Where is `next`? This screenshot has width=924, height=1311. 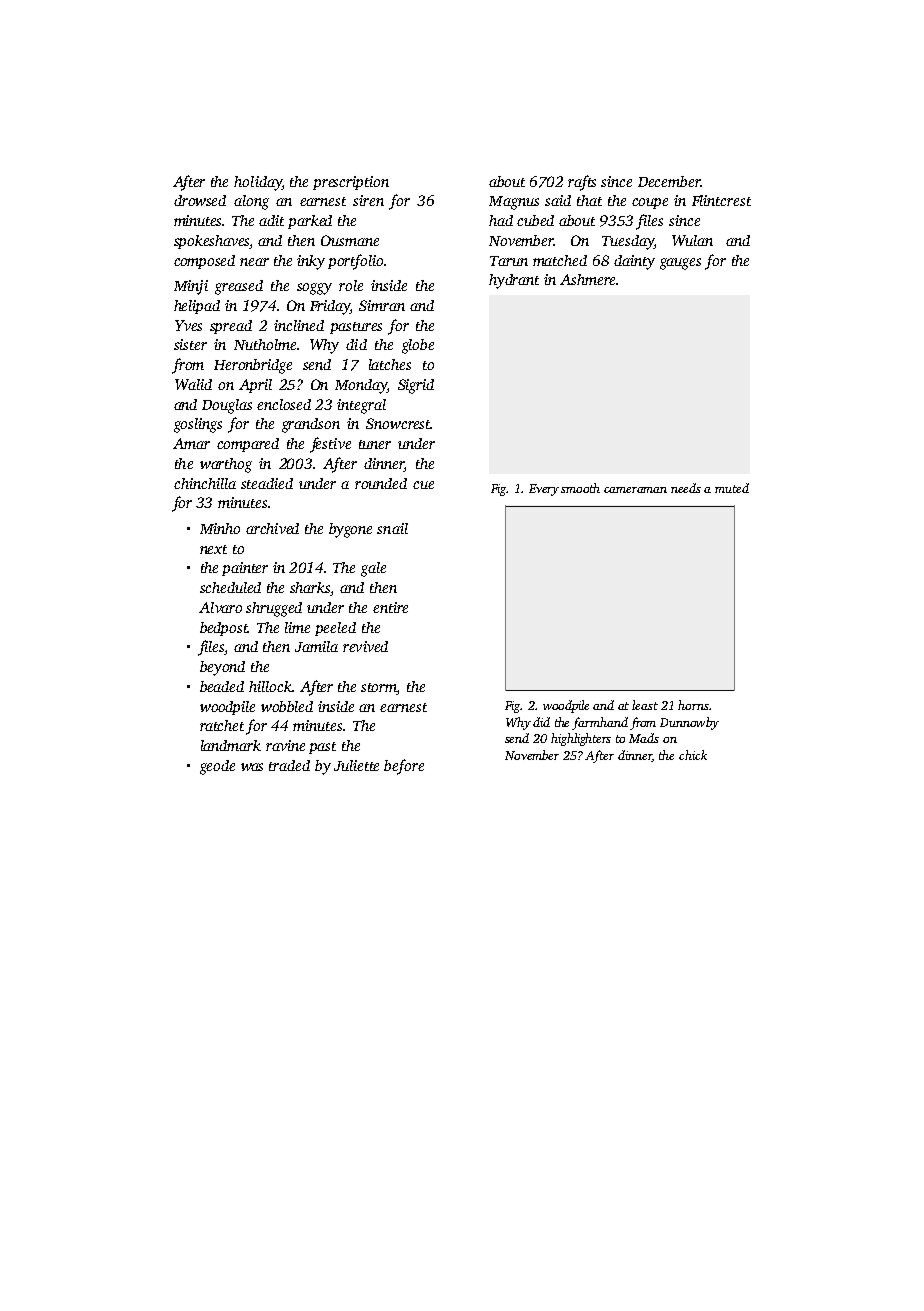
next is located at coordinates (213, 549).
